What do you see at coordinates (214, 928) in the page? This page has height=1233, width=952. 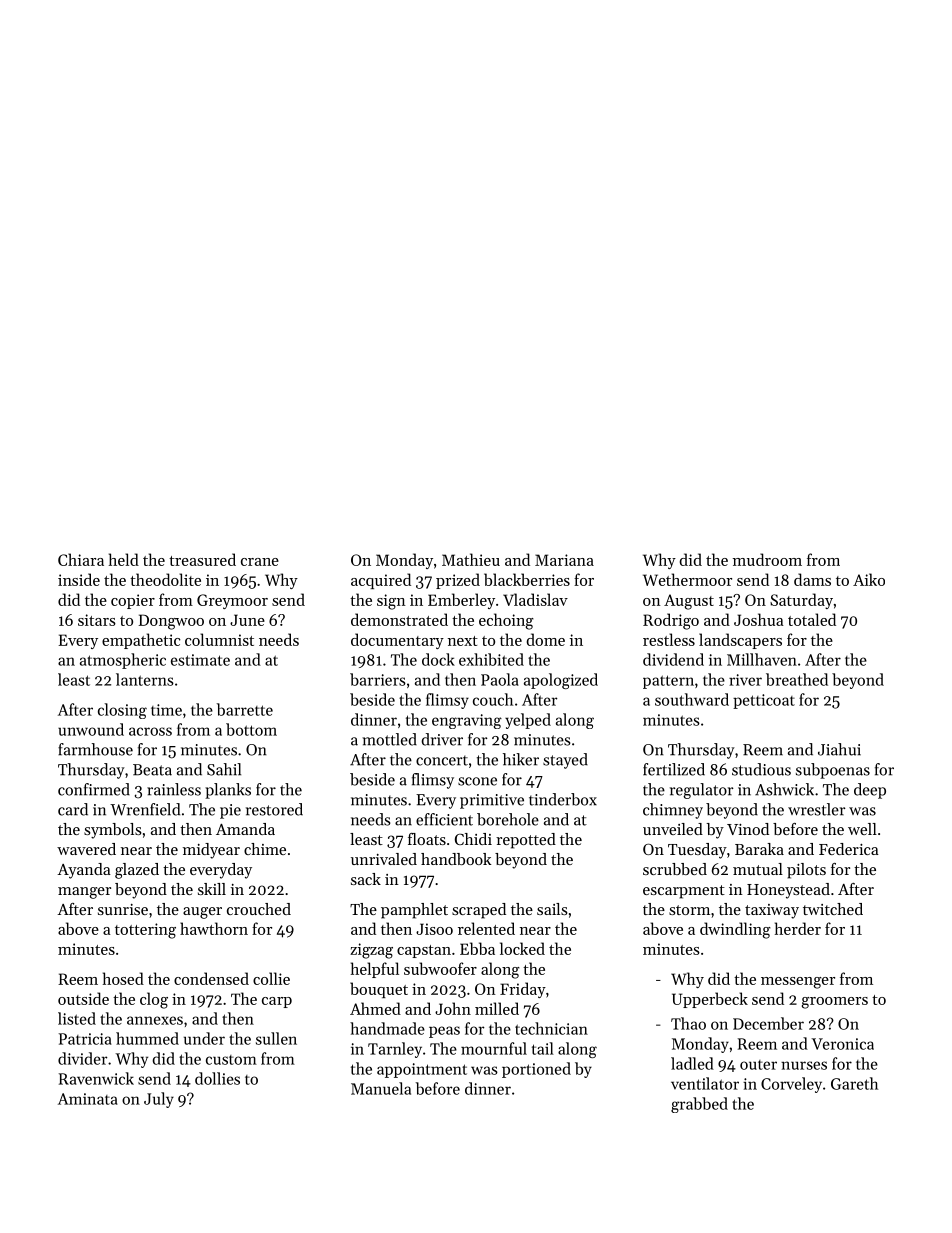 I see `hawthorn` at bounding box center [214, 928].
